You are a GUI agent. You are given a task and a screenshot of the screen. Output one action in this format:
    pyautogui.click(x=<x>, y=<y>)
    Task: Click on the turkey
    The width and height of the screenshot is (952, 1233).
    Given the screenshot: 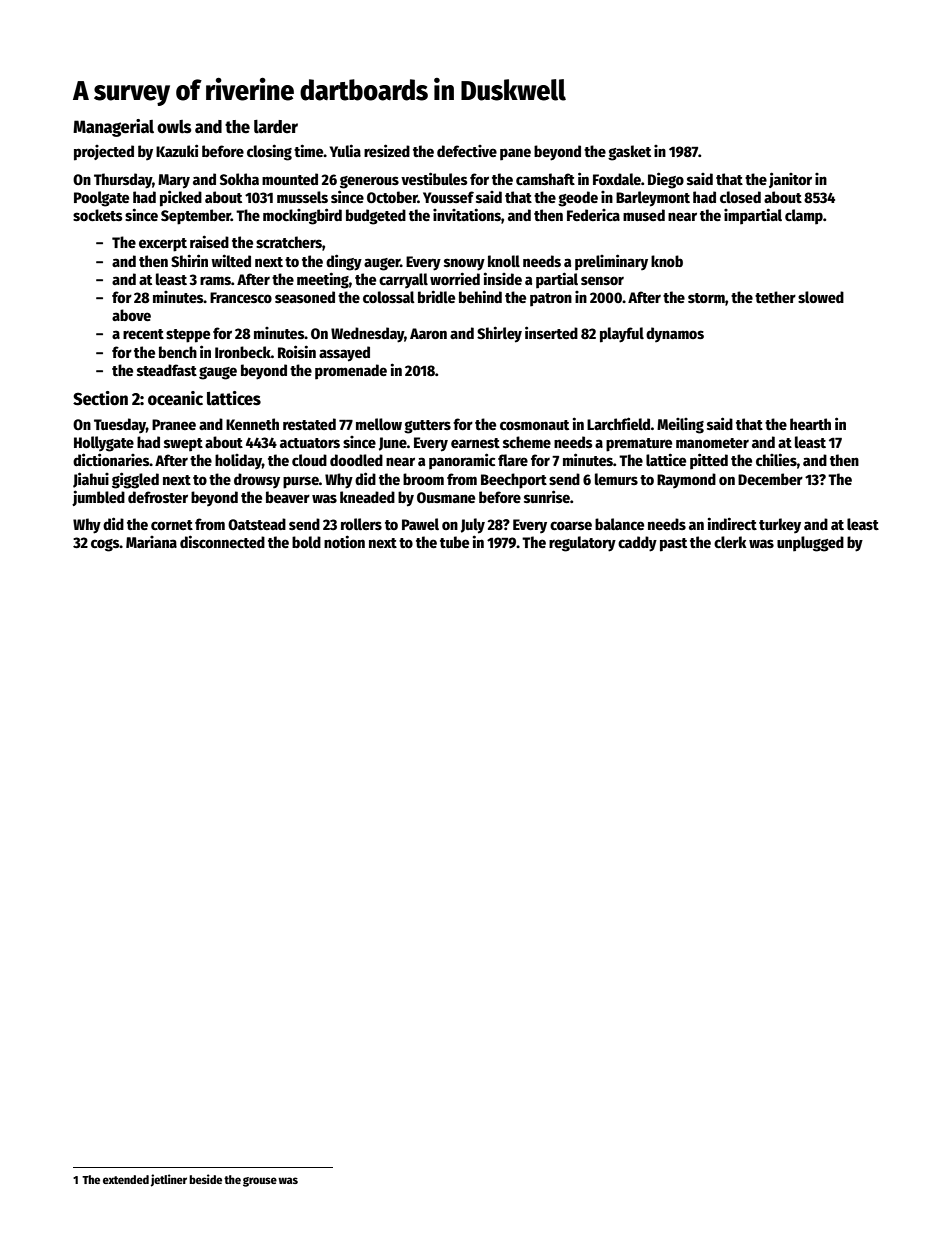 What is the action you would take?
    pyautogui.click(x=780, y=525)
